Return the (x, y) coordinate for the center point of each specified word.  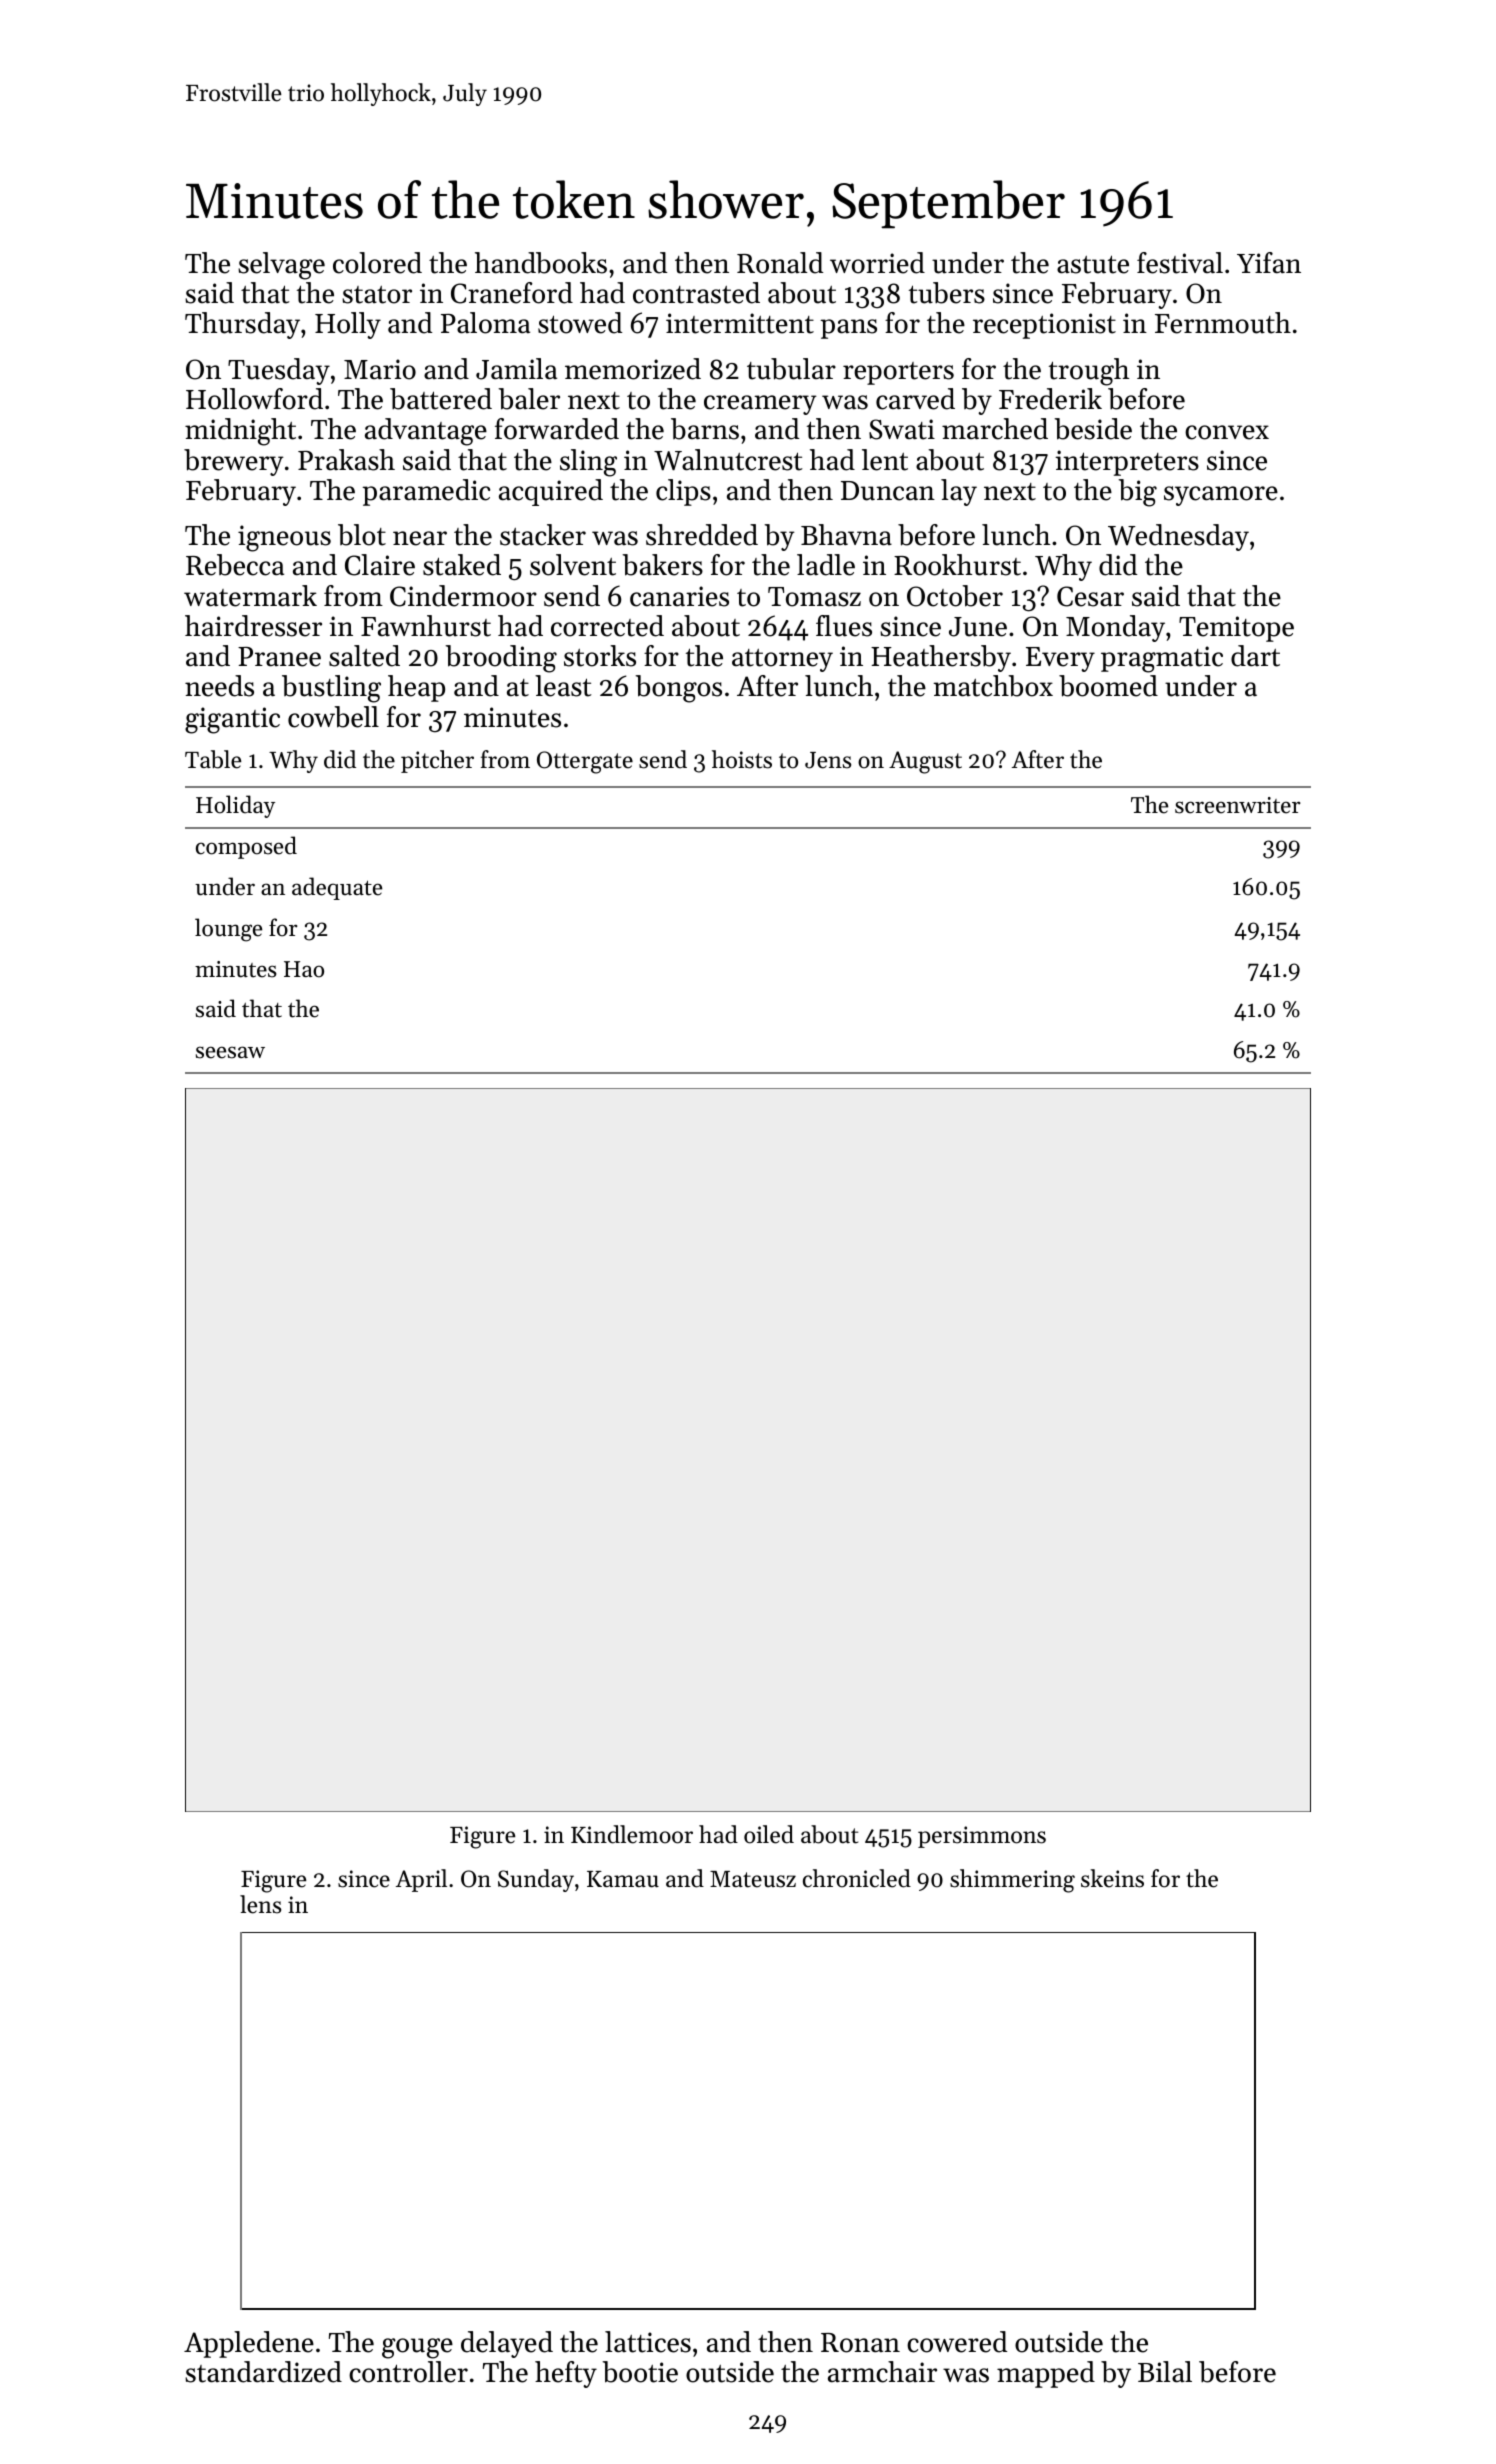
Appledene (249, 2344)
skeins (1112, 1878)
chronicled (857, 1878)
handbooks (541, 263)
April (421, 1880)
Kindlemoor (632, 1834)
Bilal (1165, 2372)
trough (1089, 372)
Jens (828, 760)
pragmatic (1162, 659)
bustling (331, 689)
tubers (947, 293)
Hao (304, 969)
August (925, 762)
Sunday (536, 1880)
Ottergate (585, 762)
